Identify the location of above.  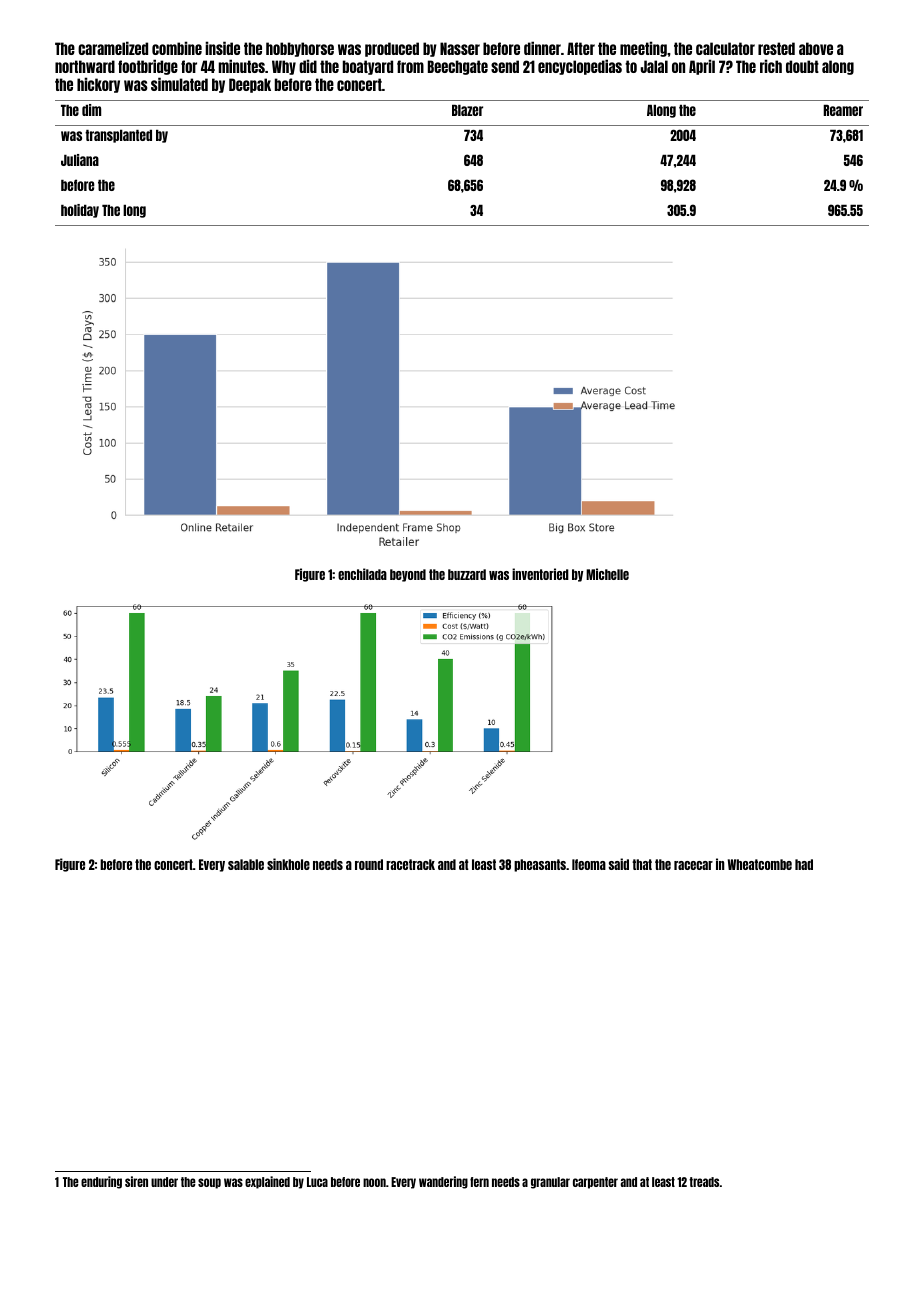
(816, 48).
